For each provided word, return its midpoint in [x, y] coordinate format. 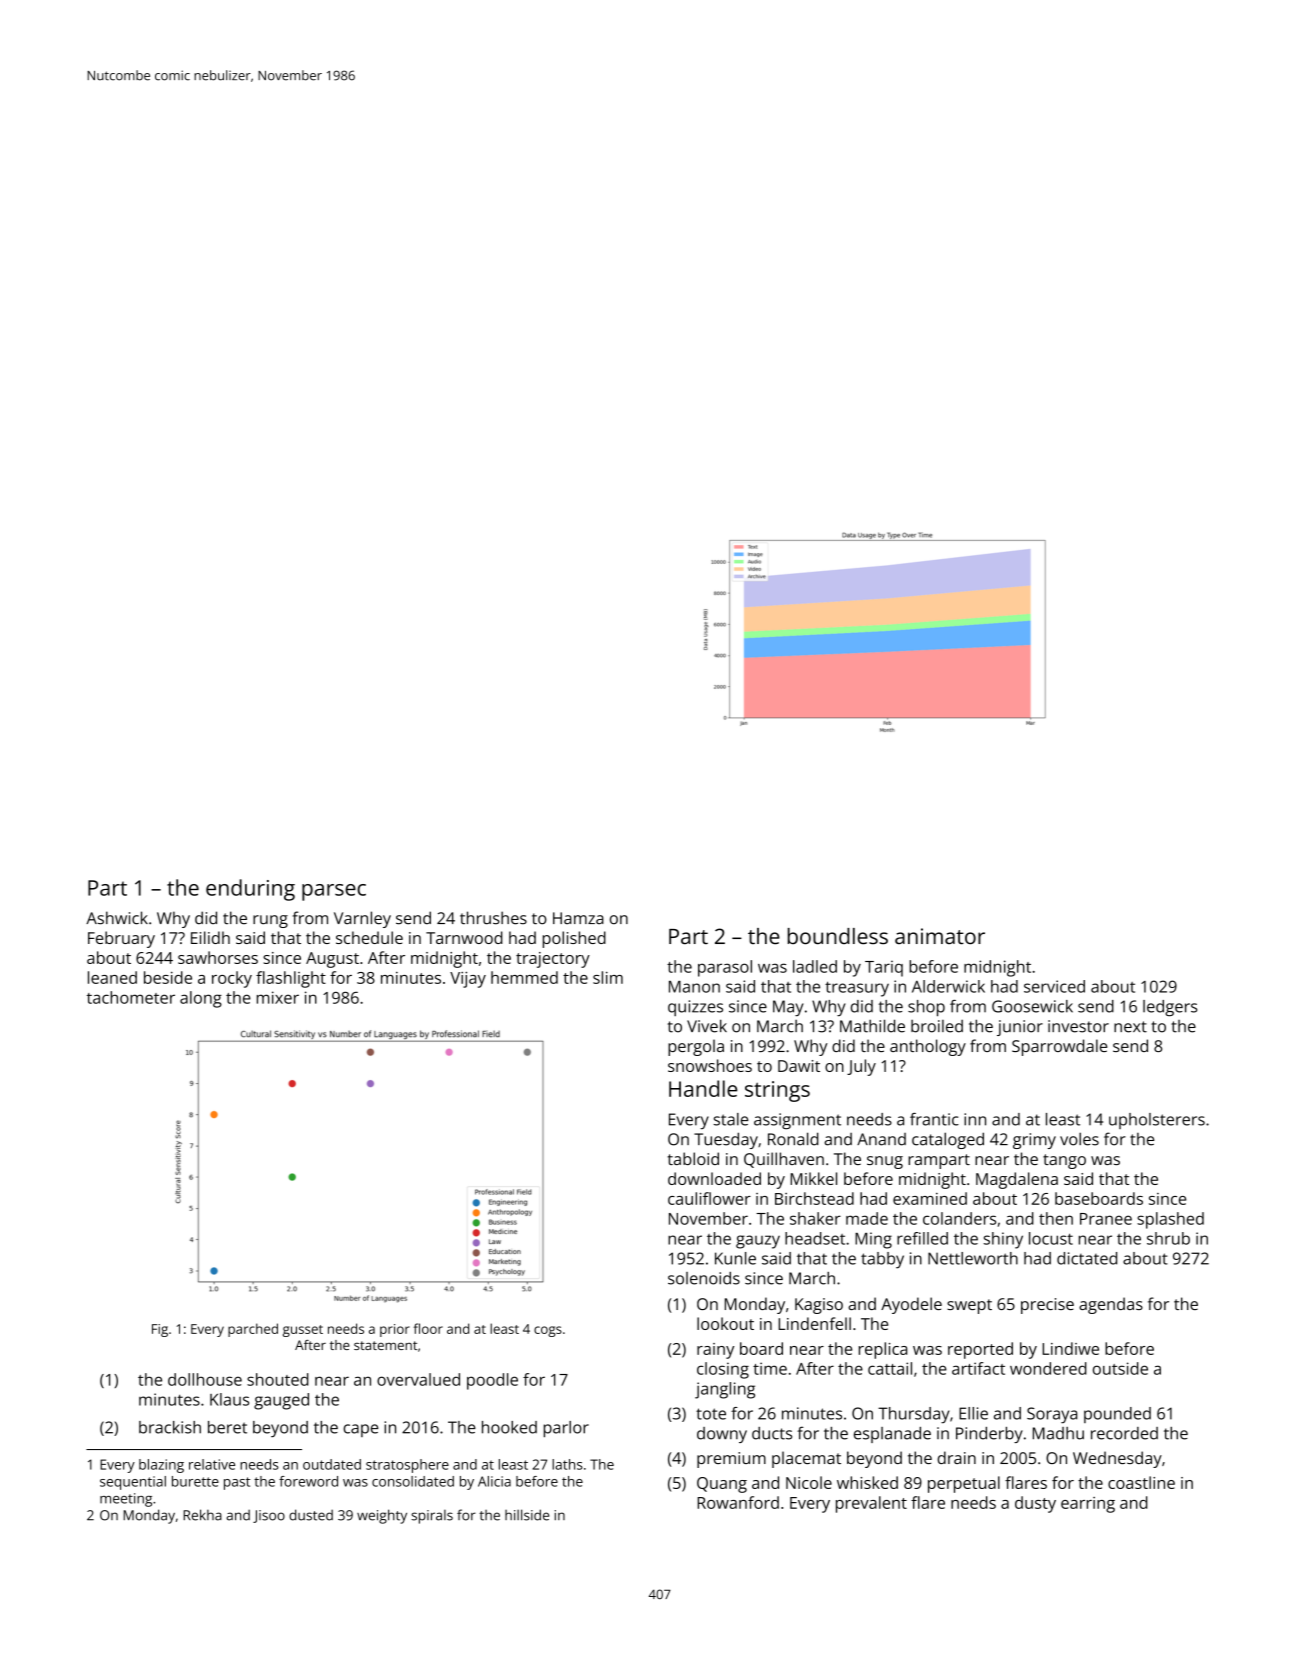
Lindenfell [814, 1323]
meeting [126, 1500]
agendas [1111, 1305]
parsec [334, 892]
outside [1120, 1368]
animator [940, 936]
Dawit [799, 1066]
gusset [303, 1331]
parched [253, 1330]
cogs [548, 1331]
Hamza [578, 918]
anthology [928, 1047]
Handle [703, 1088]
